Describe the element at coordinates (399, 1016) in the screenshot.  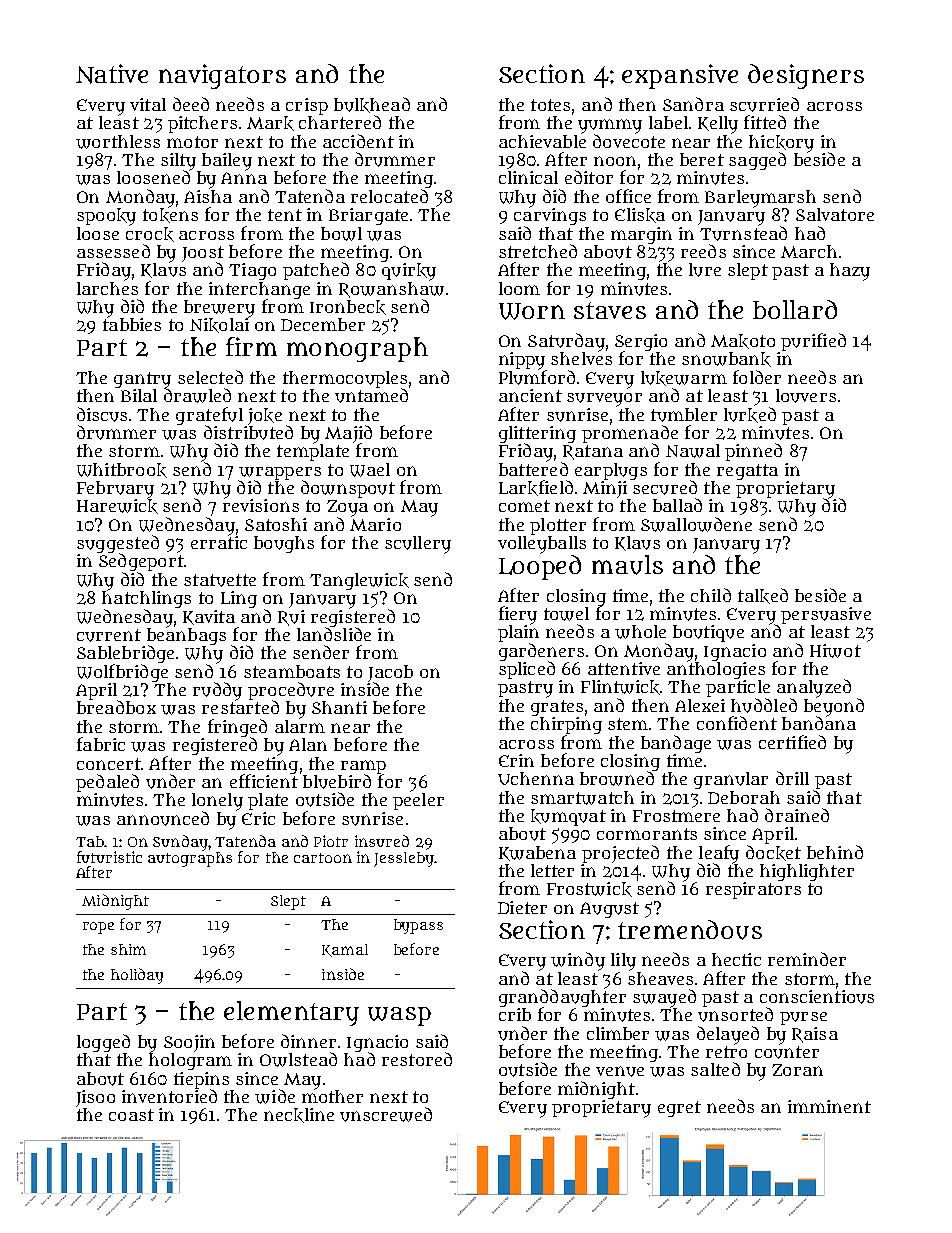
I see `wasp` at that location.
